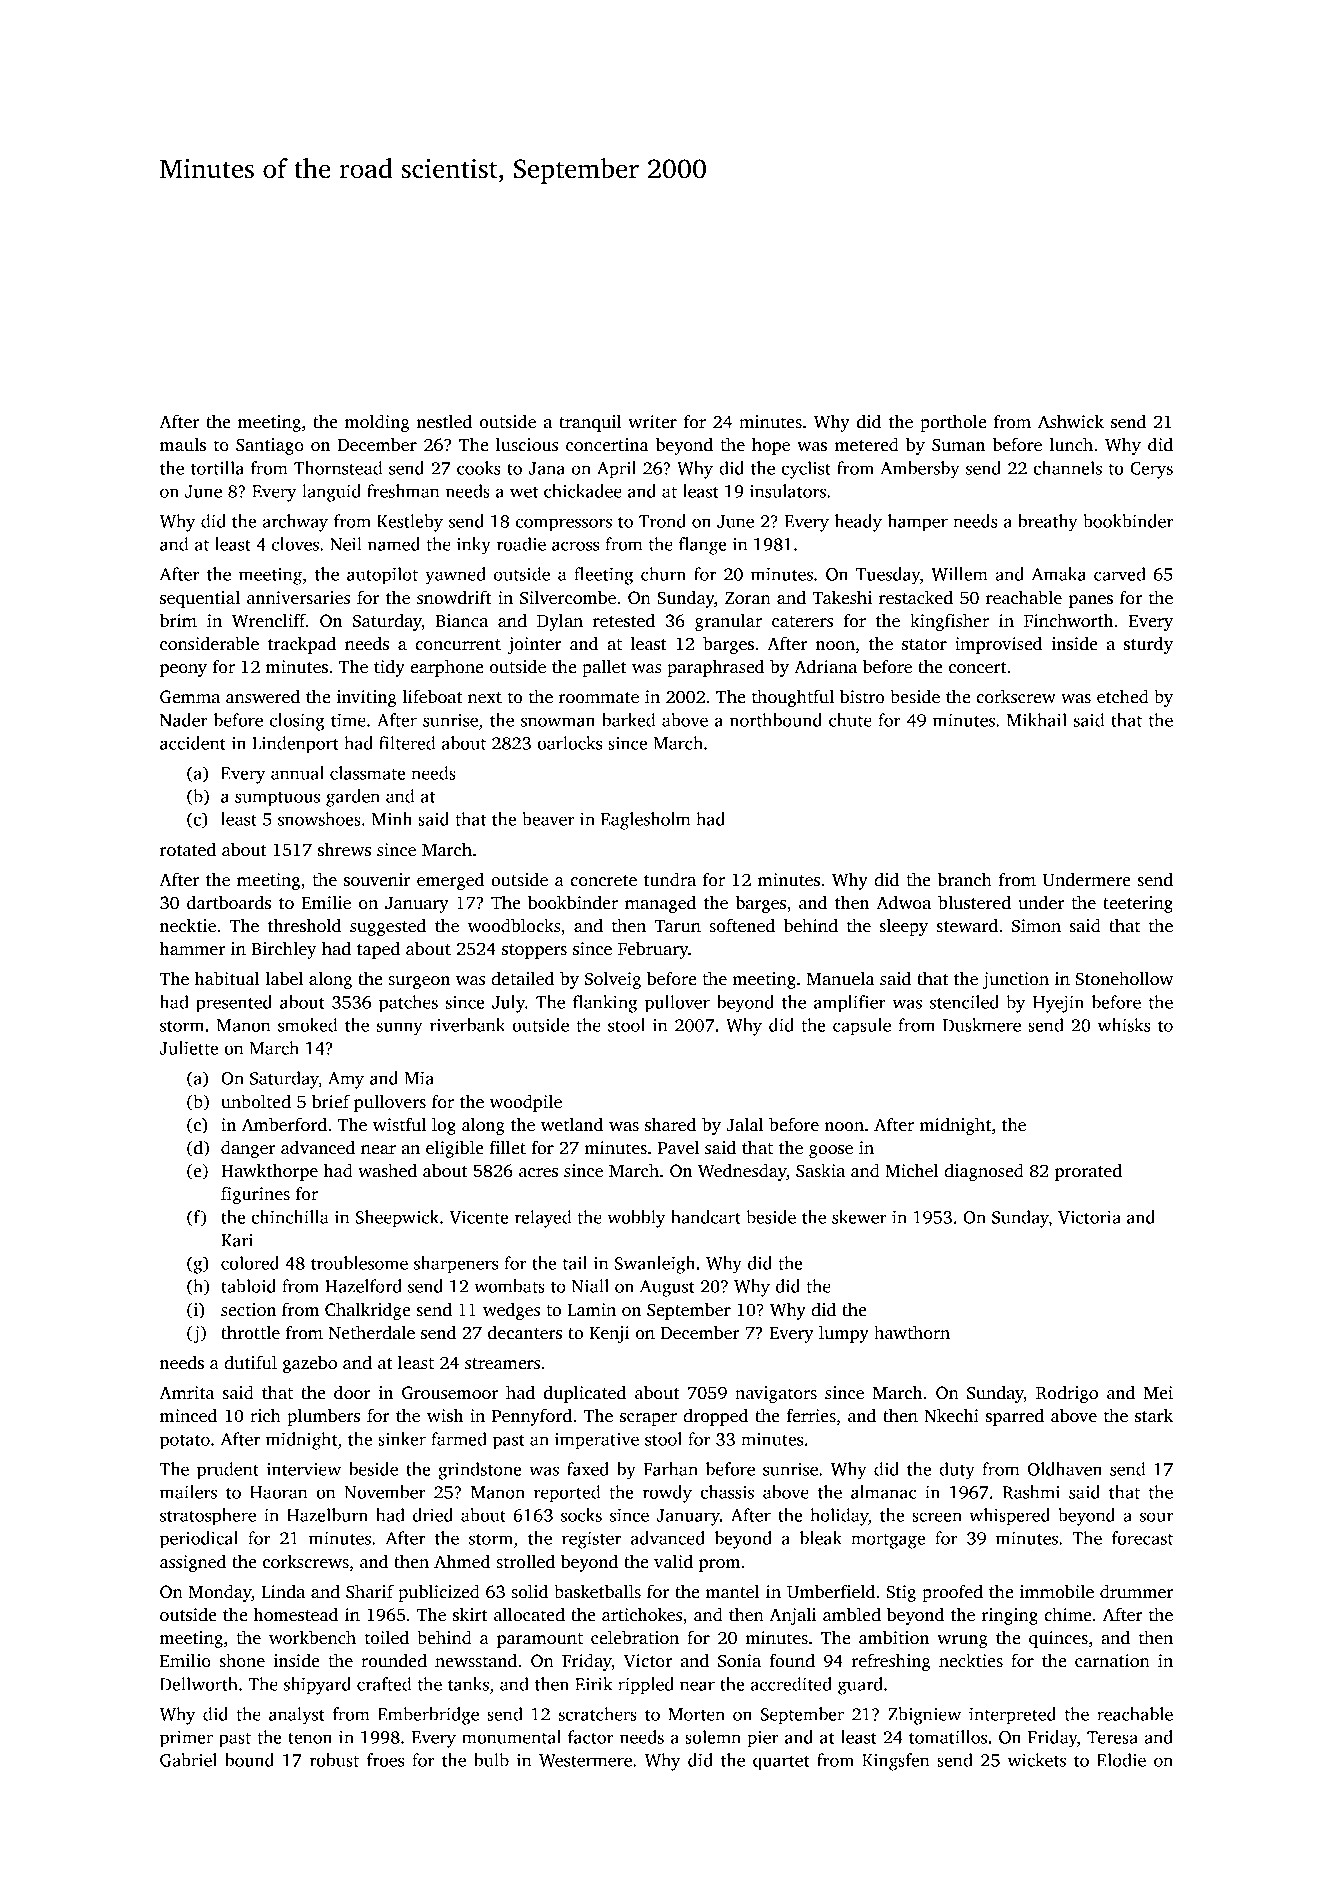 The height and width of the screenshot is (1886, 1333). I want to click on Takeshi, so click(842, 597).
